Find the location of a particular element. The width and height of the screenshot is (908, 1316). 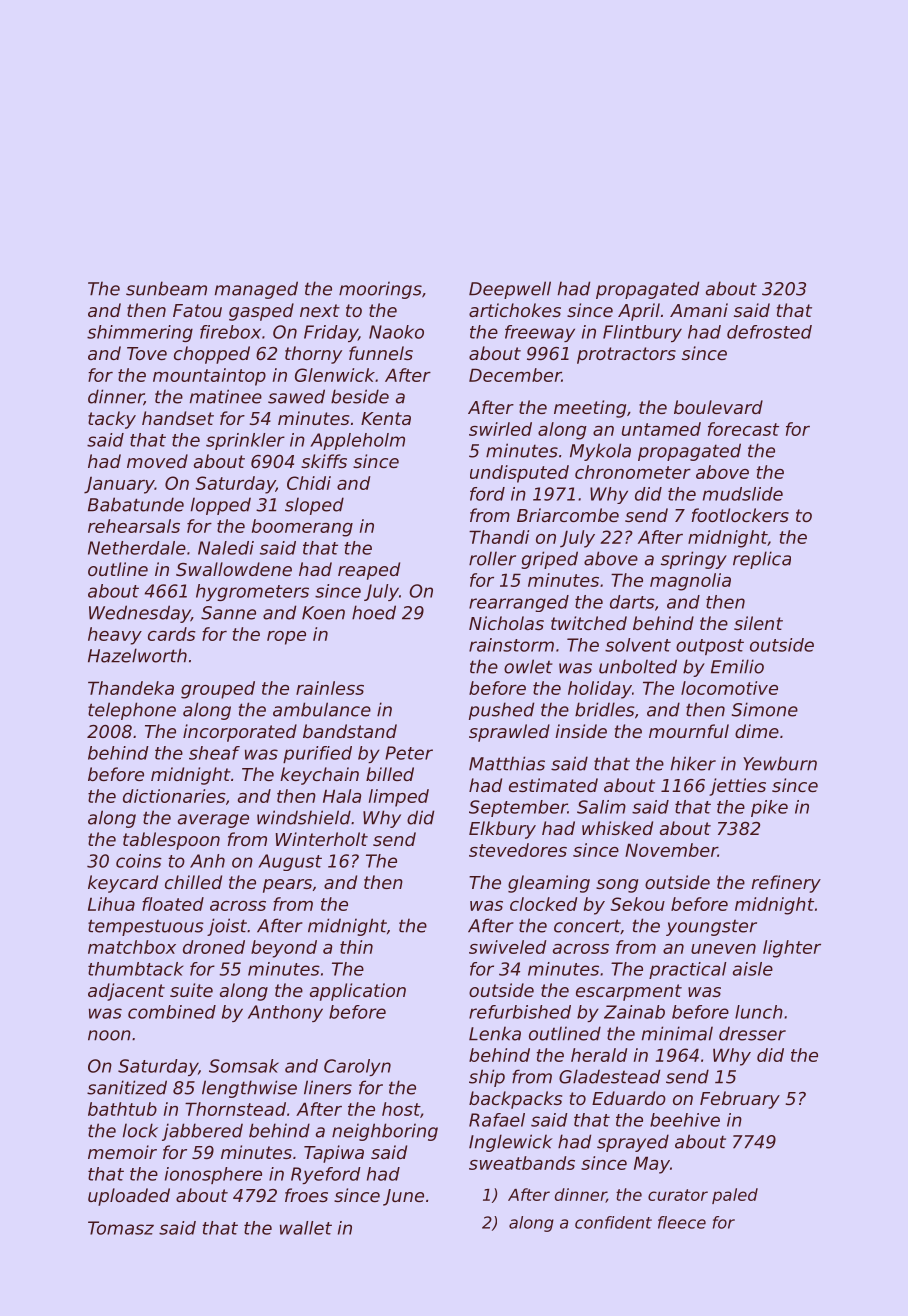

Kenta is located at coordinates (386, 418).
